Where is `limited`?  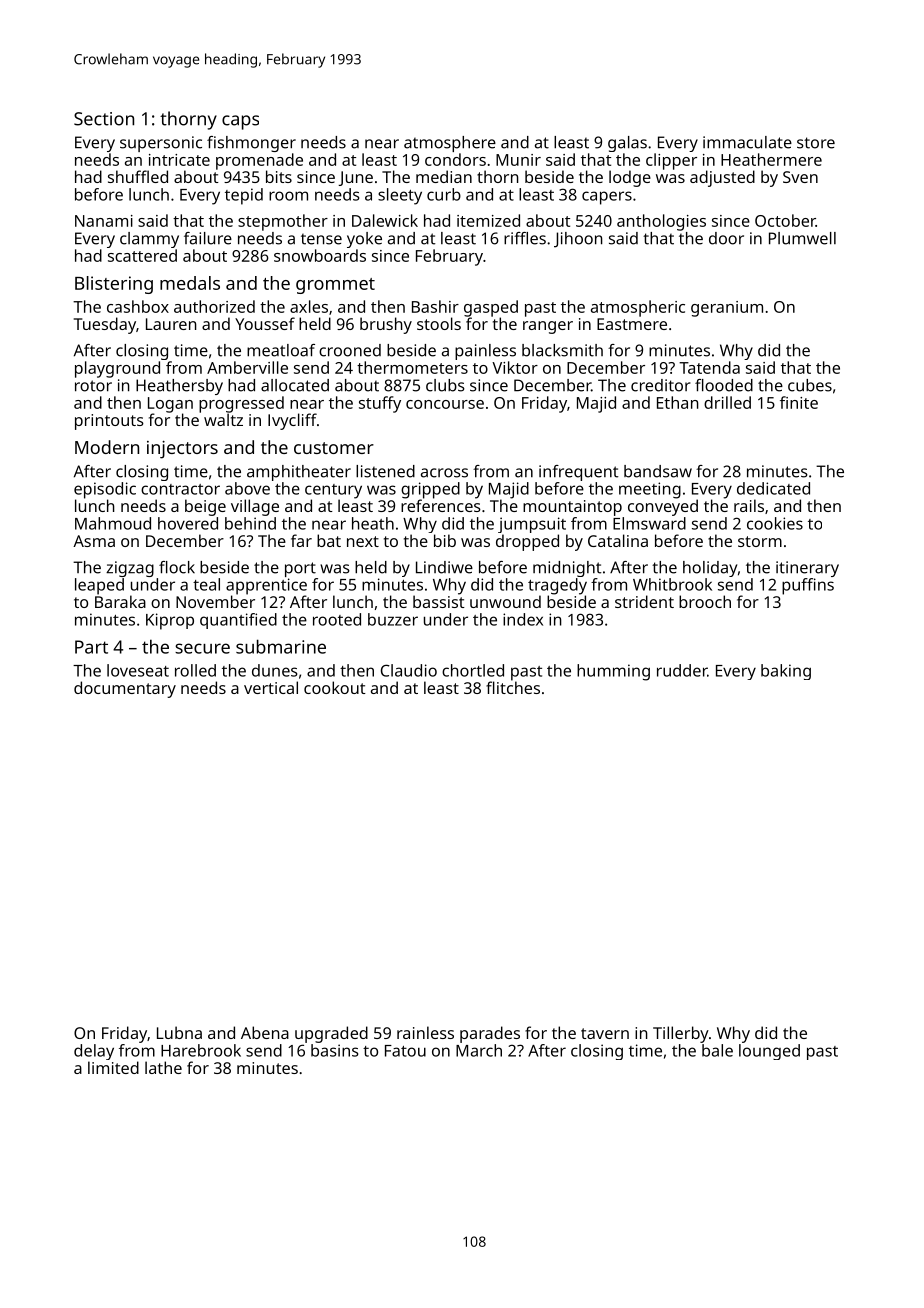
limited is located at coordinates (113, 1067).
